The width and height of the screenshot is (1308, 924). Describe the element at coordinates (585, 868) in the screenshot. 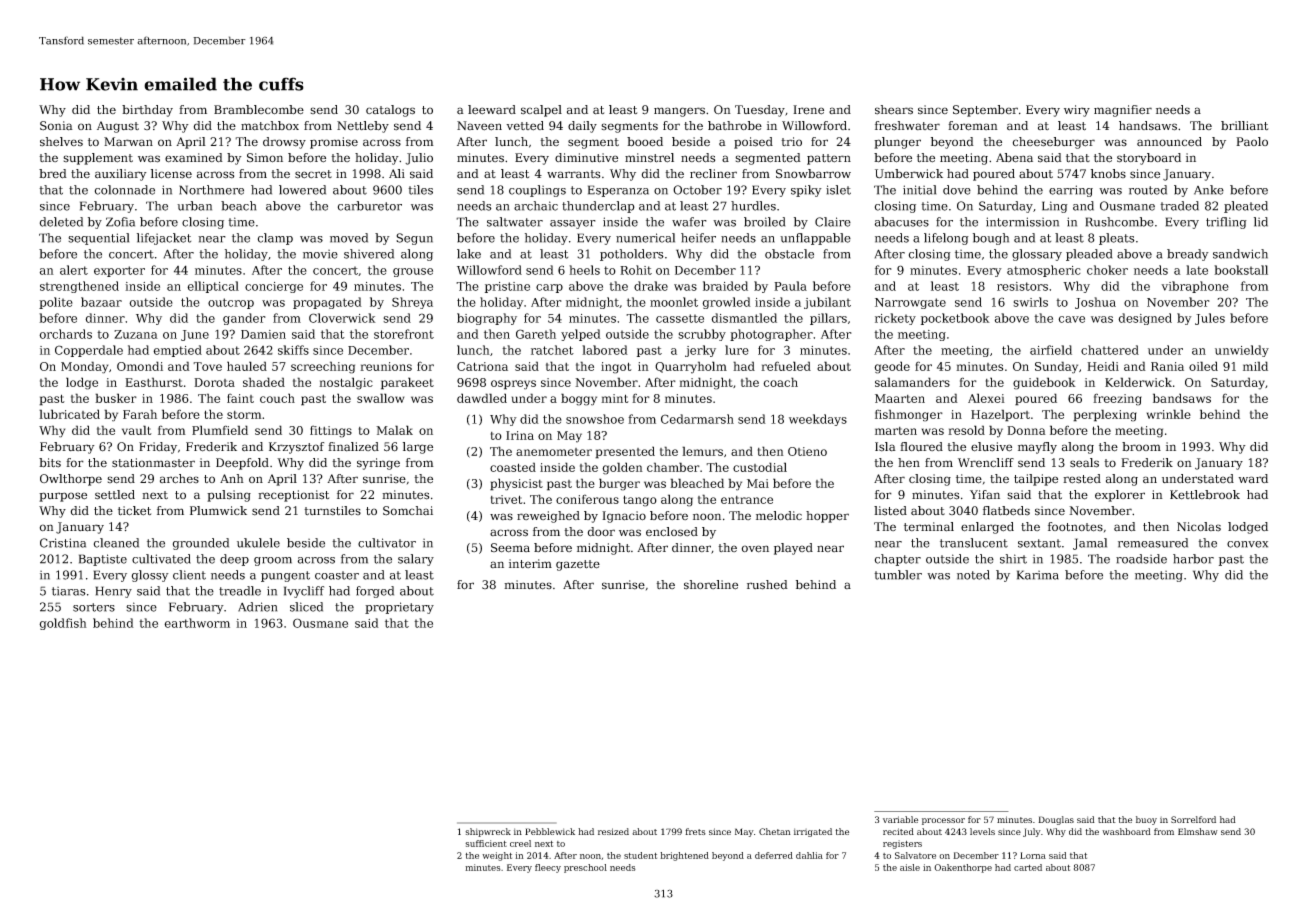

I see `preschool` at that location.
